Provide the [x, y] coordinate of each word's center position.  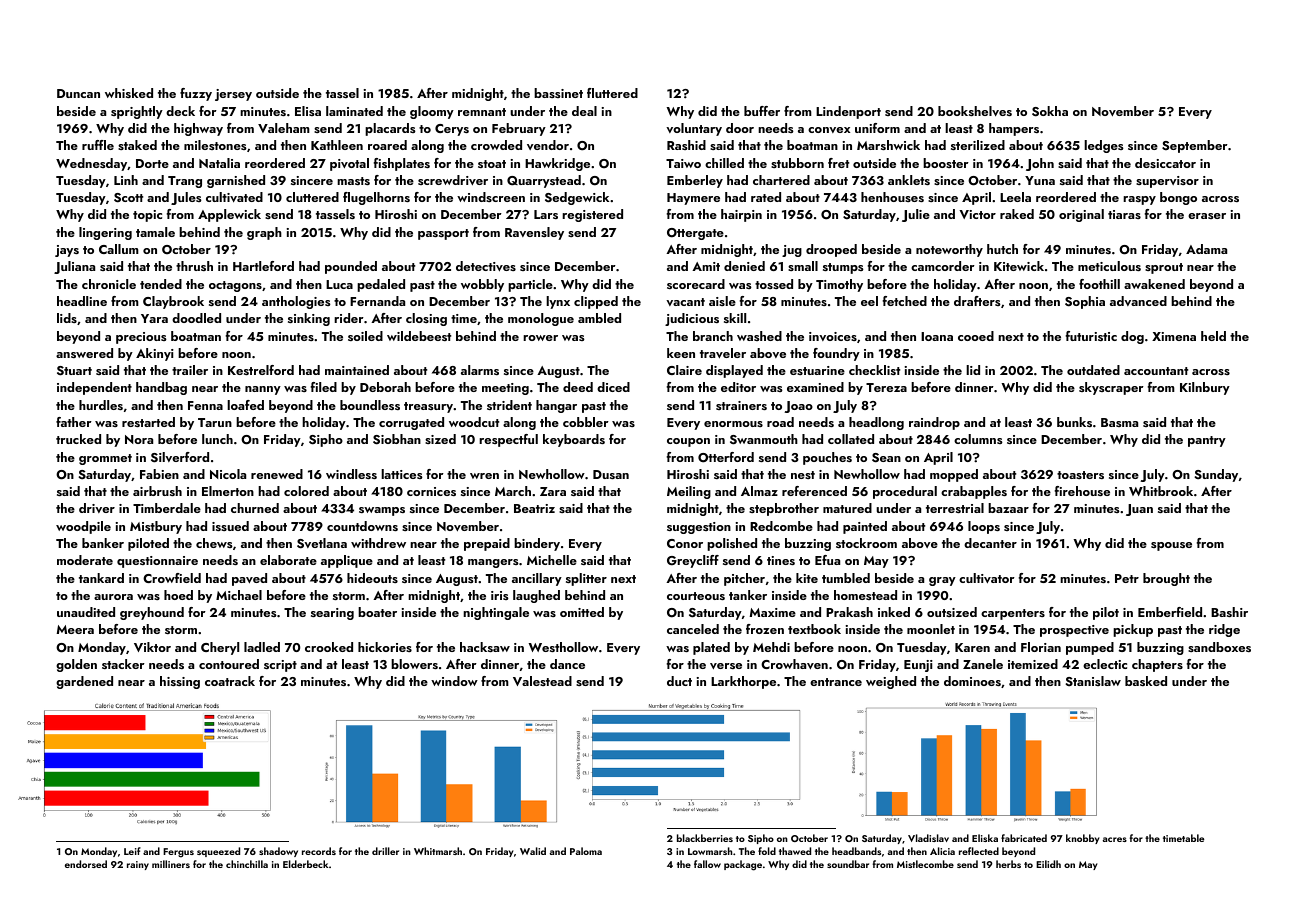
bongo [1178, 198]
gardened [84, 682]
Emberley [695, 181]
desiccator [1165, 163]
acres [1115, 839]
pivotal [349, 164]
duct [679, 681]
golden [76, 665]
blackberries [705, 838]
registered [592, 215]
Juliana [74, 267]
